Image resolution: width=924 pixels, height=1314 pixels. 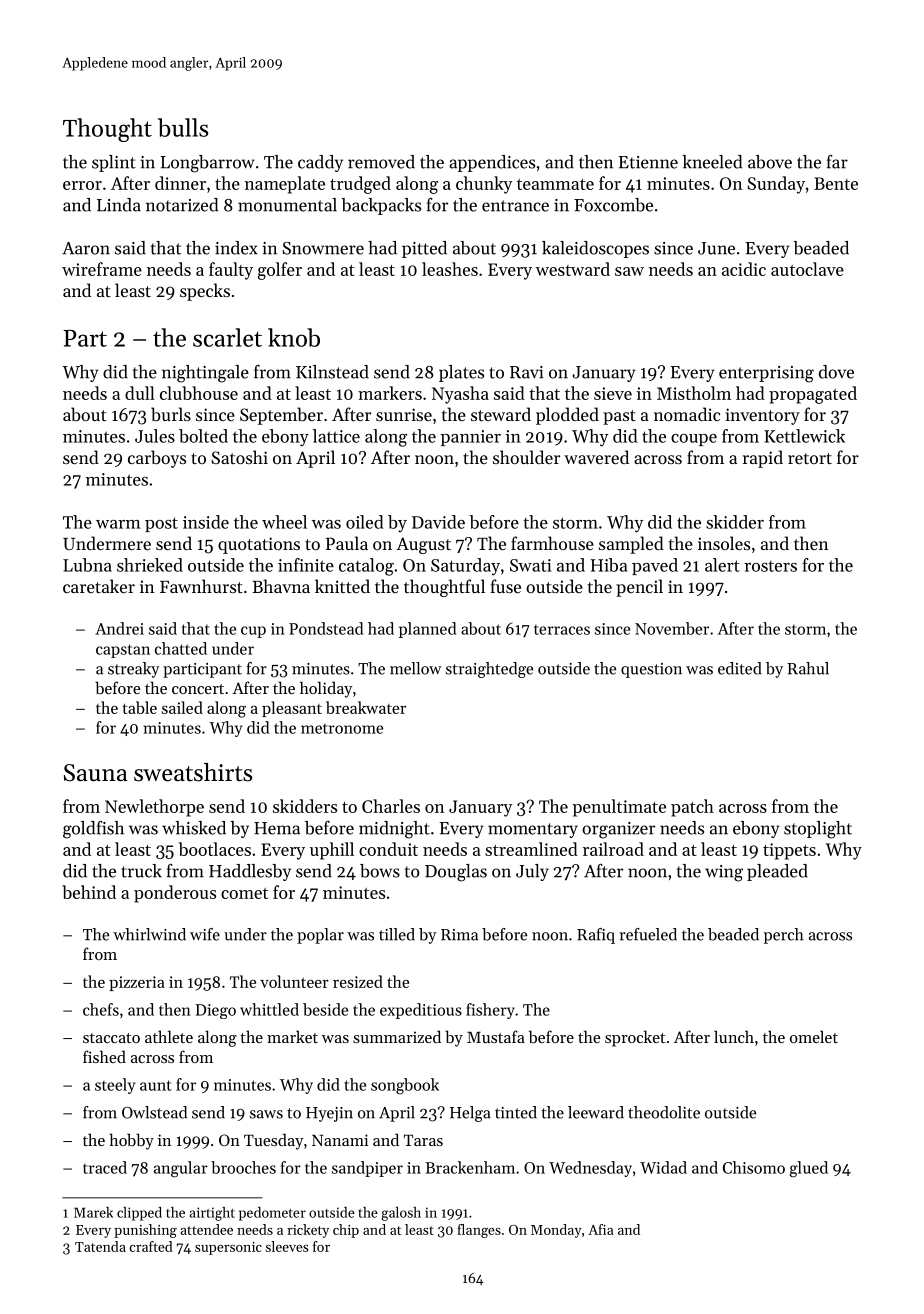 What do you see at coordinates (294, 981) in the screenshot?
I see `volunteer` at bounding box center [294, 981].
